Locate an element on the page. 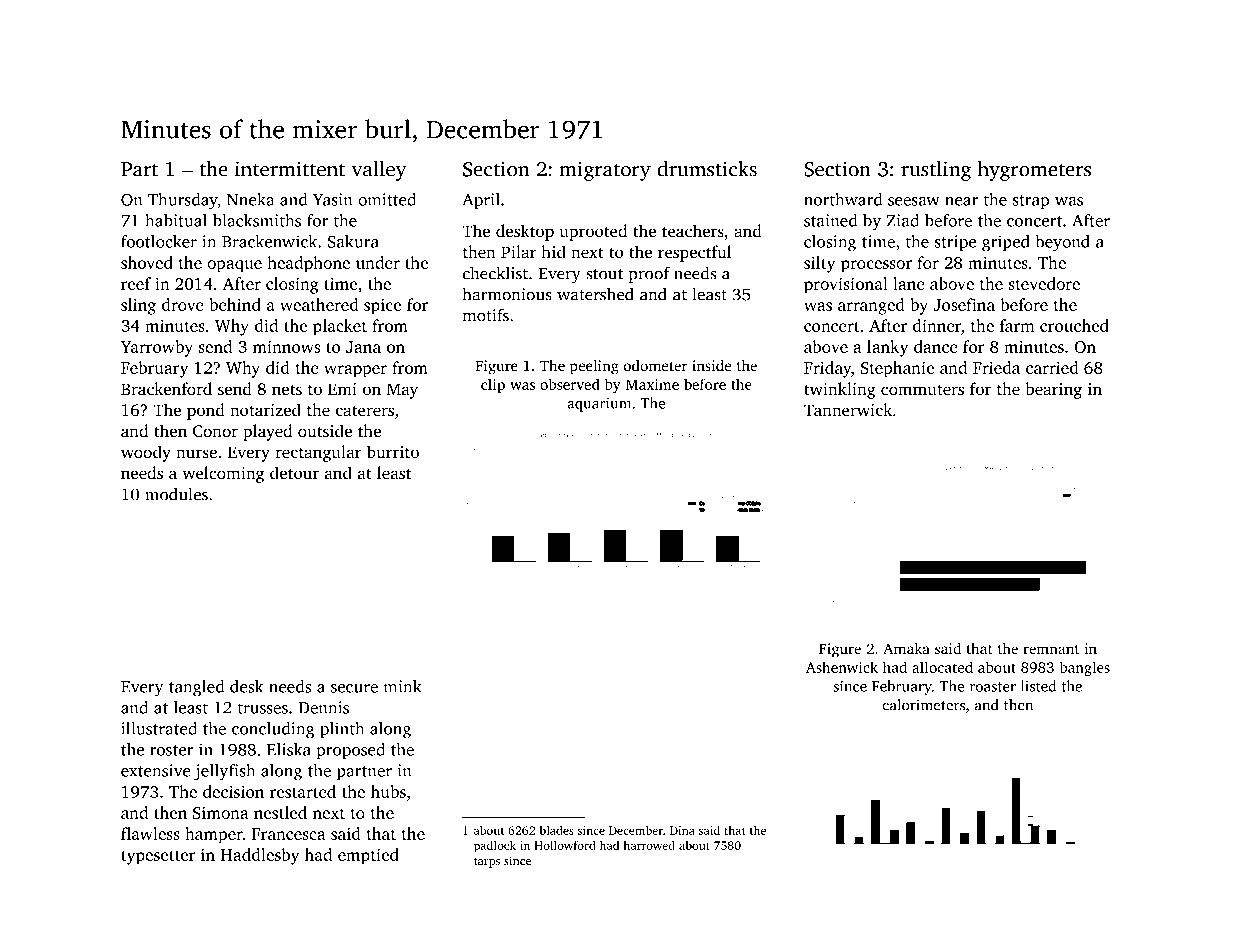 The width and height of the page is (1233, 952). migratory is located at coordinates (605, 171).
